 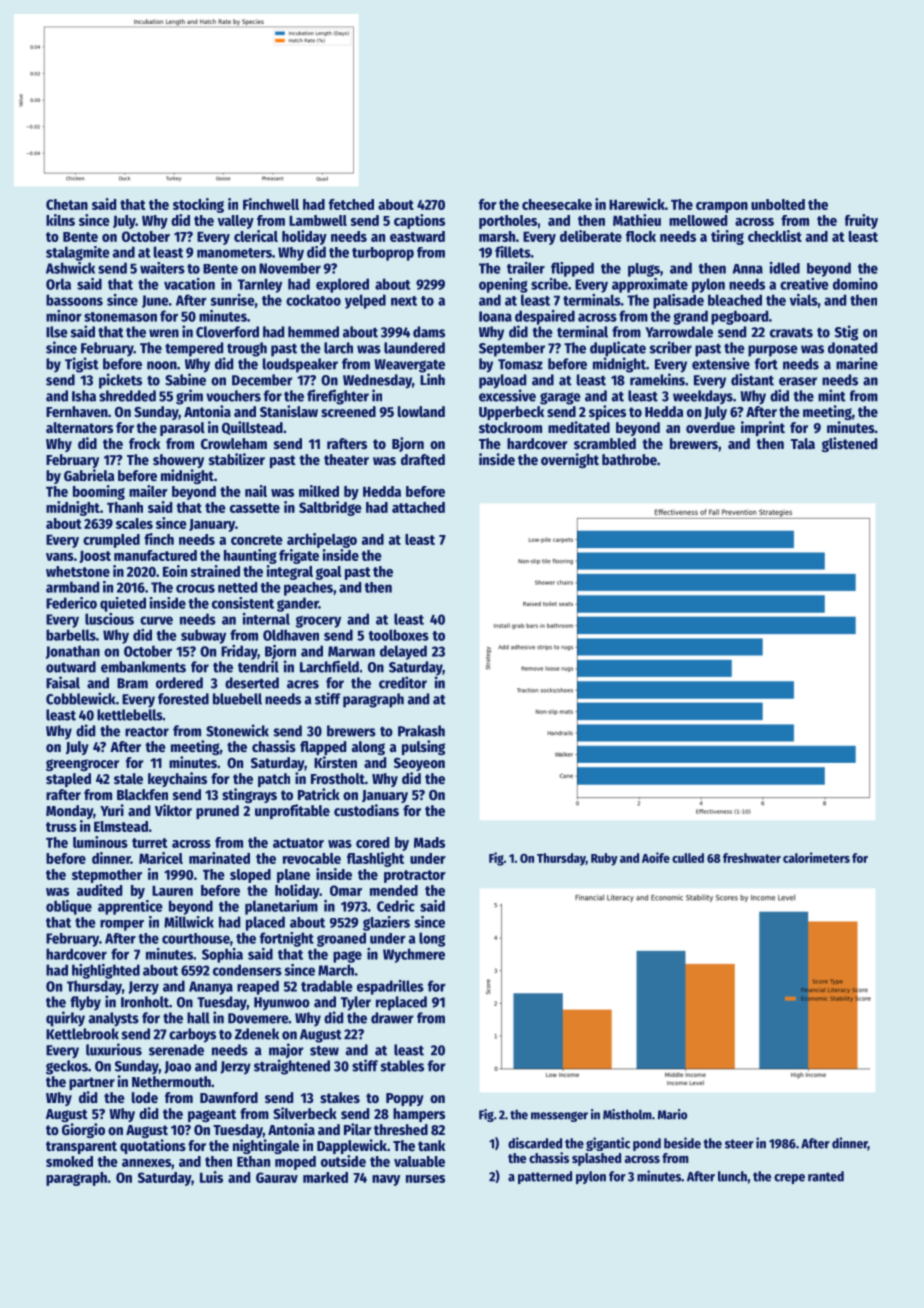 I want to click on Chetan, so click(x=67, y=204).
